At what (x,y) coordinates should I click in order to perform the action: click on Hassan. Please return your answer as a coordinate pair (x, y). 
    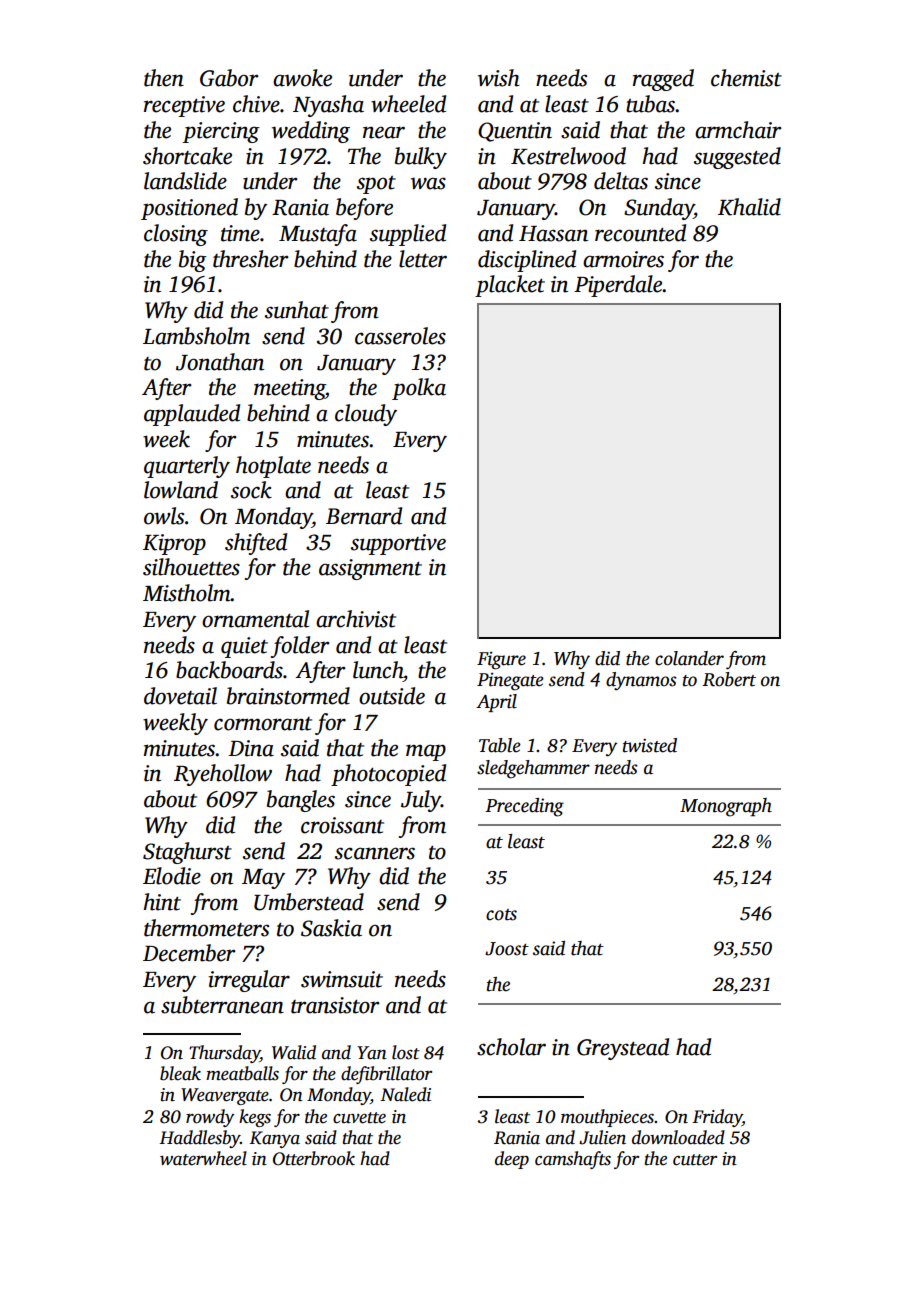
    Looking at the image, I should click on (553, 234).
